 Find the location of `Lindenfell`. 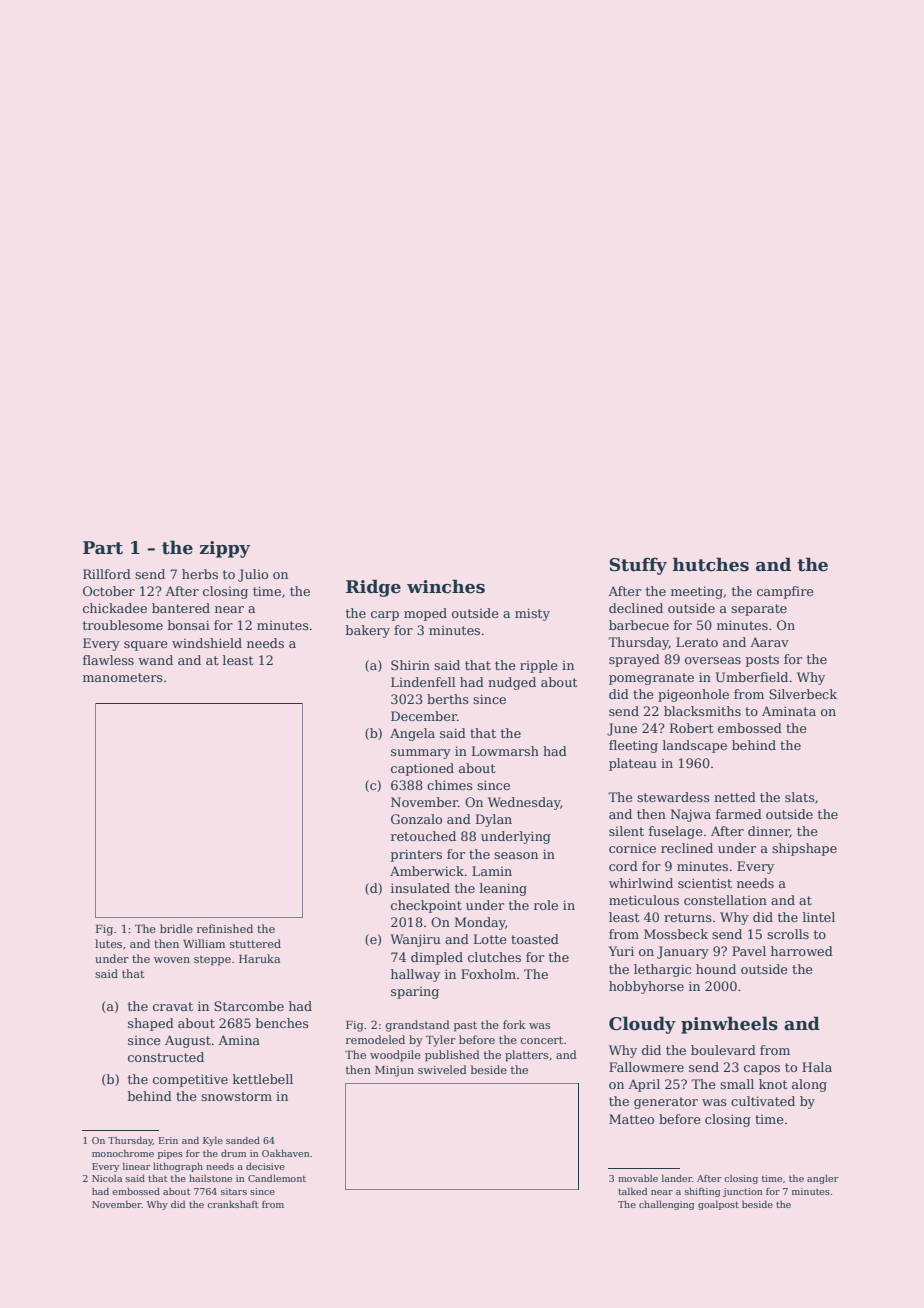

Lindenfell is located at coordinates (423, 682).
